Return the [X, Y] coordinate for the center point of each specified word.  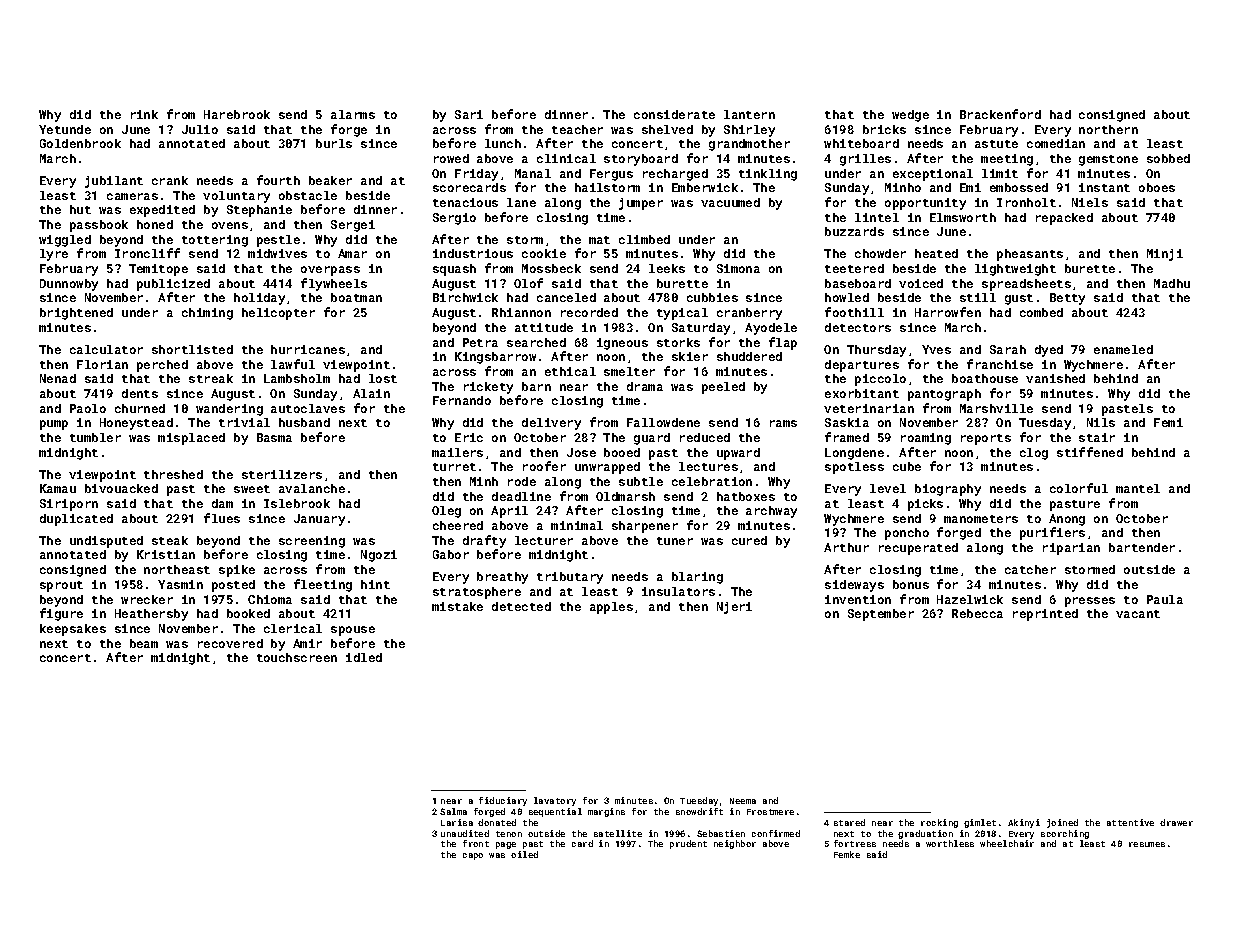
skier [690, 356]
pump [54, 425]
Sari [469, 114]
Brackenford [1000, 114]
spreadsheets [1026, 285]
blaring [697, 578]
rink [144, 114]
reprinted [1045, 615]
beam [144, 643]
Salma [453, 811]
